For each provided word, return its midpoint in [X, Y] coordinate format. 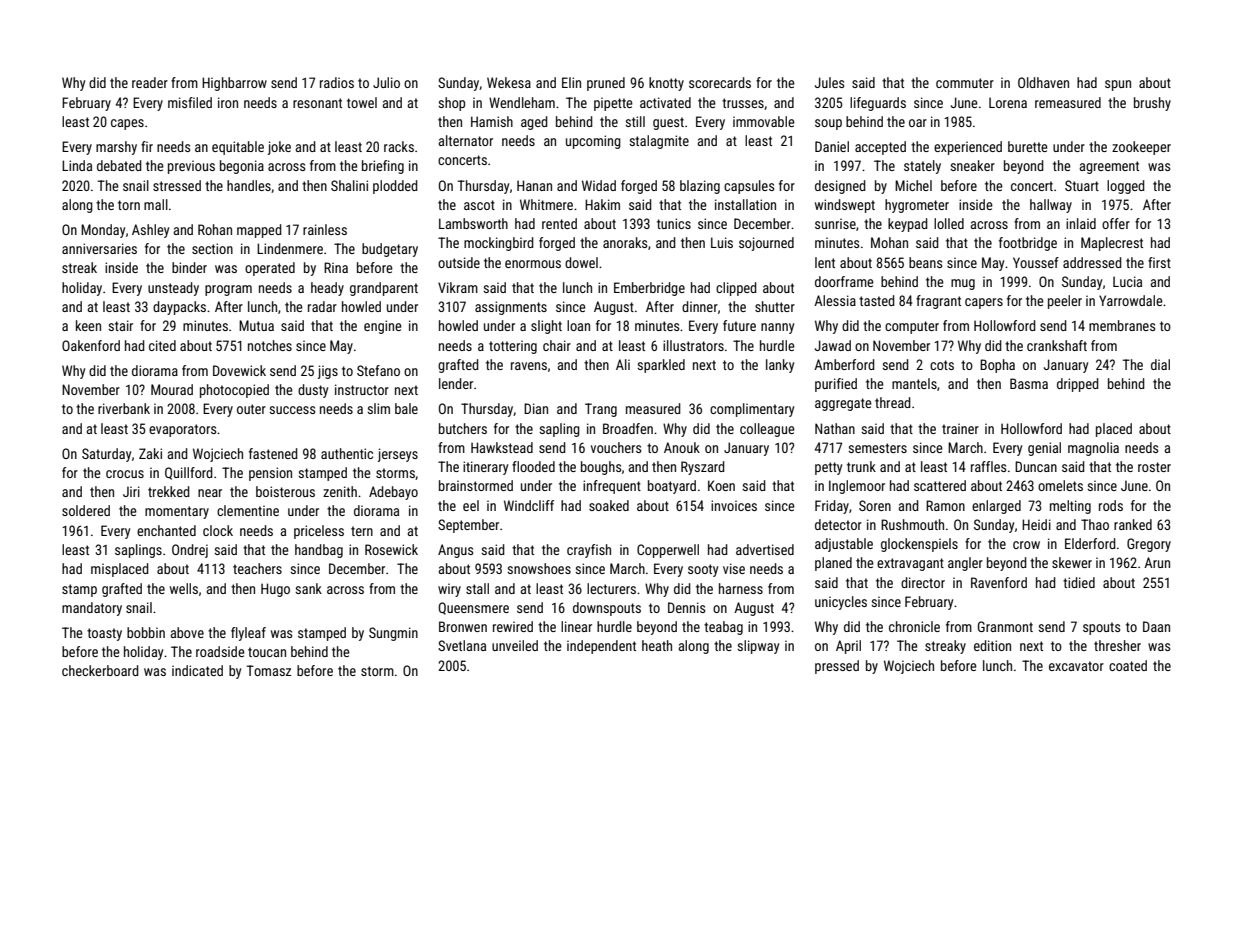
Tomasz [269, 670]
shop [451, 104]
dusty [313, 391]
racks [399, 146]
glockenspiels [919, 545]
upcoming [593, 142]
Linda [77, 165]
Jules [829, 82]
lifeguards [878, 104]
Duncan [1036, 466]
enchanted [166, 530]
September [468, 526]
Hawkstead [502, 447]
